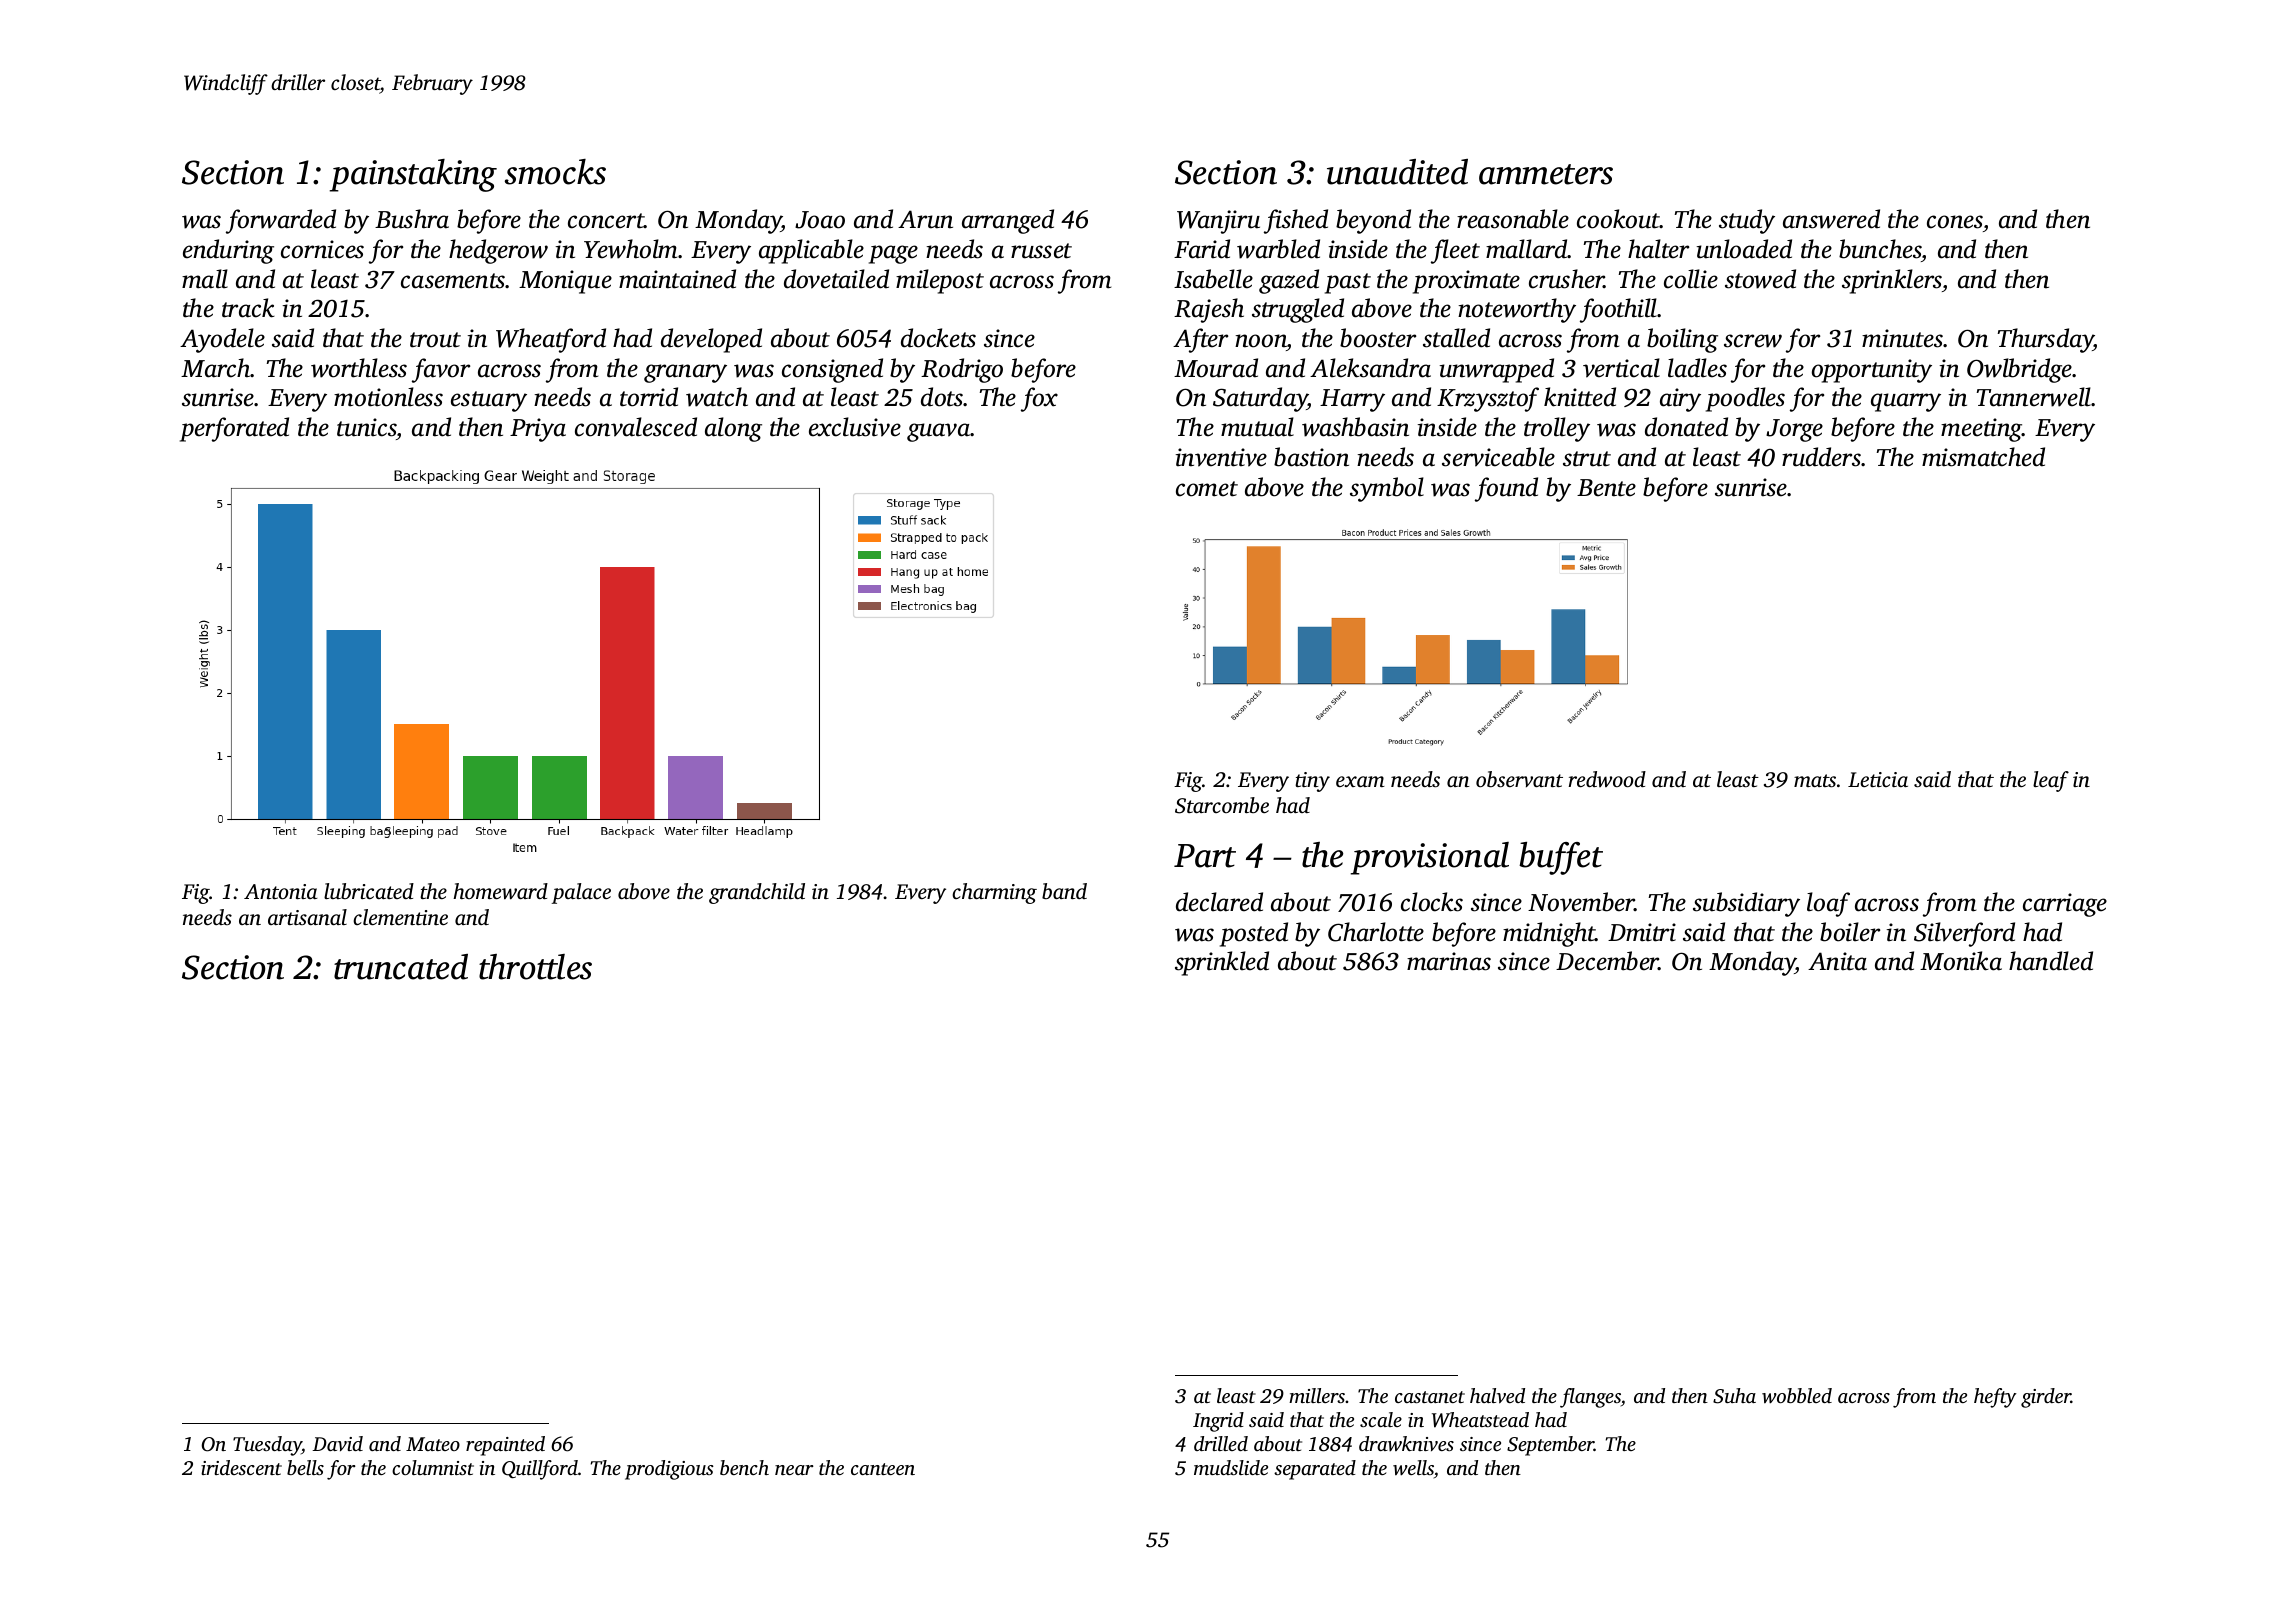  I want to click on track, so click(248, 308).
